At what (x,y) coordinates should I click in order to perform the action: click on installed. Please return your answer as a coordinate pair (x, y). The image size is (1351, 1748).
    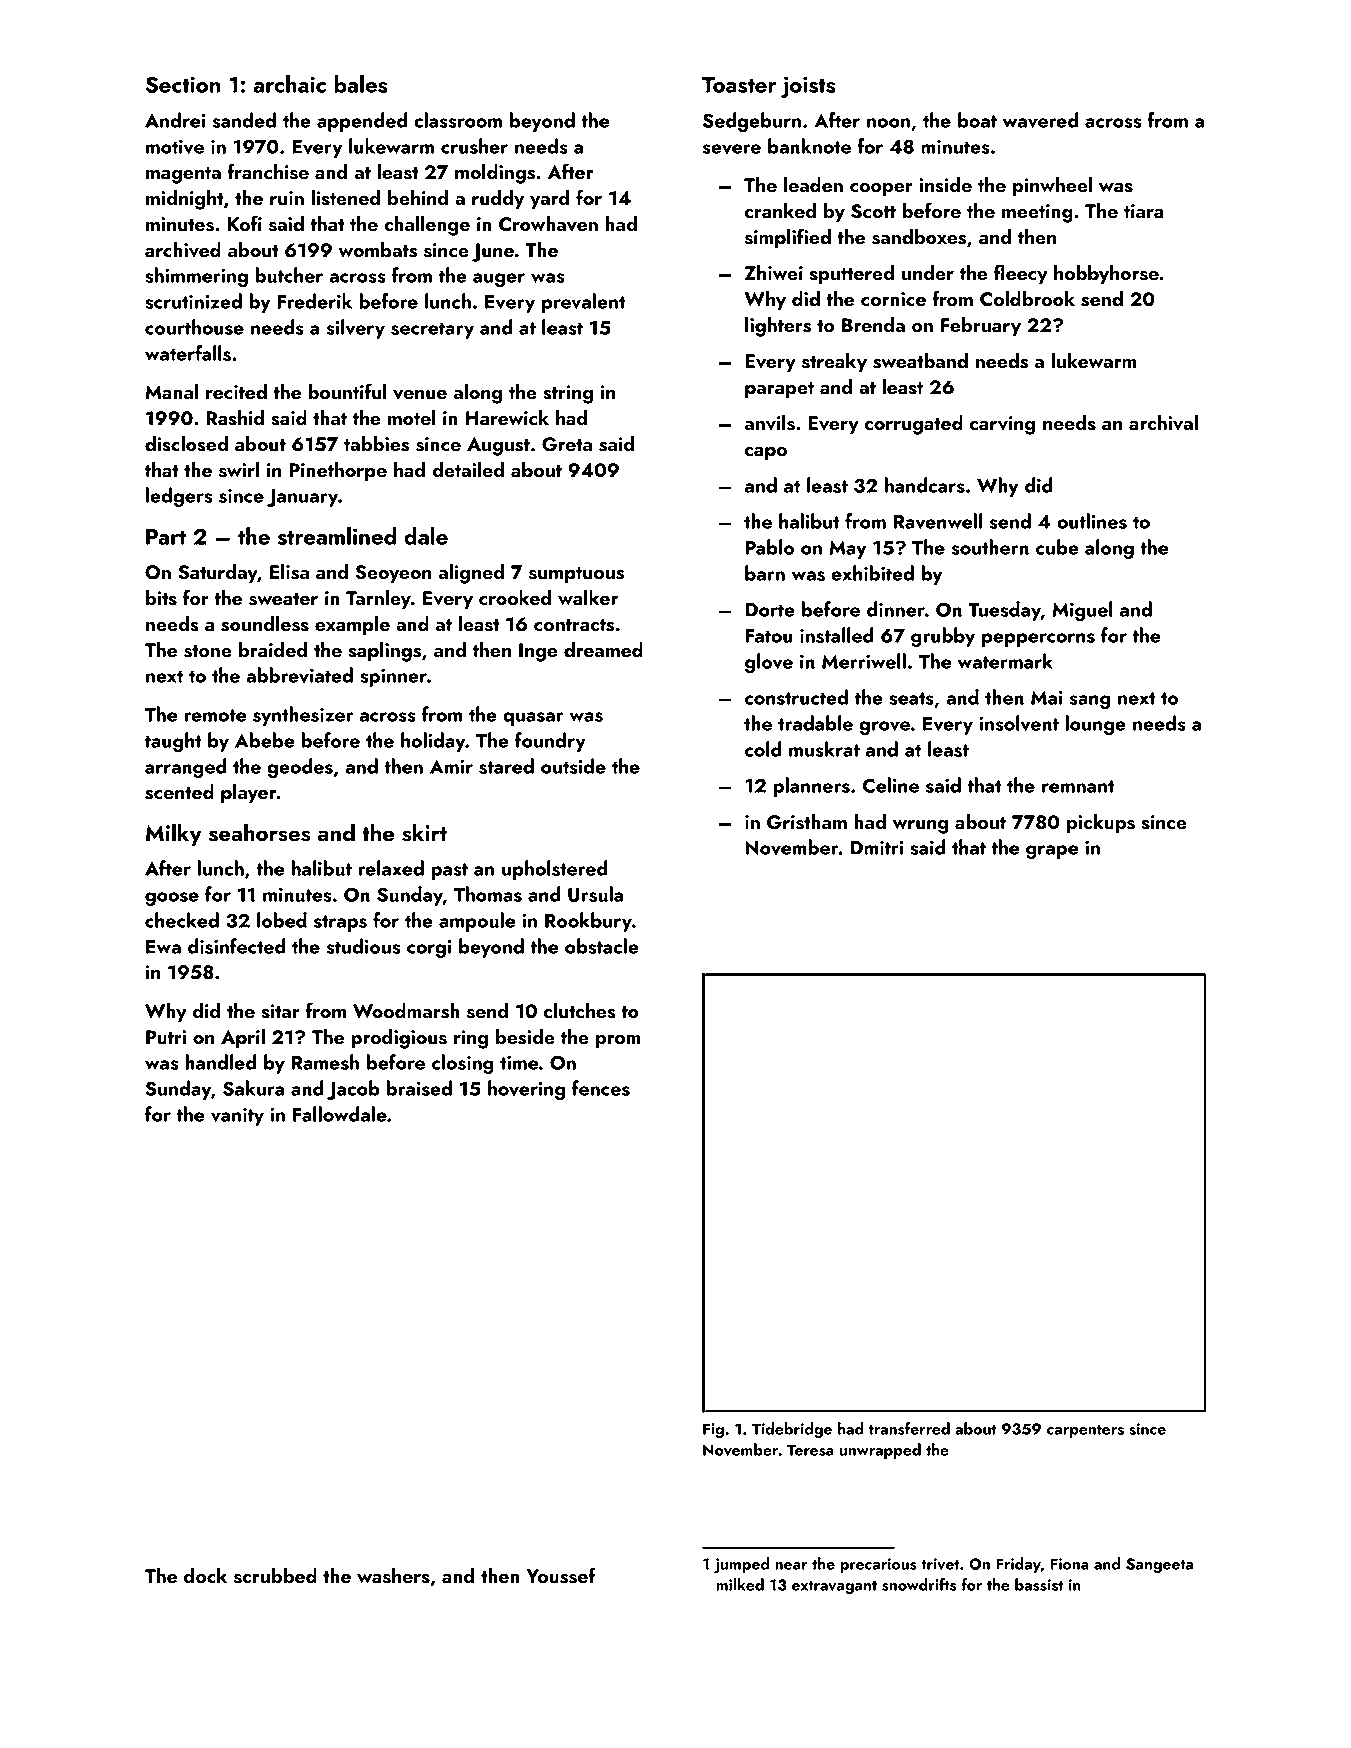
    Looking at the image, I should click on (837, 635).
